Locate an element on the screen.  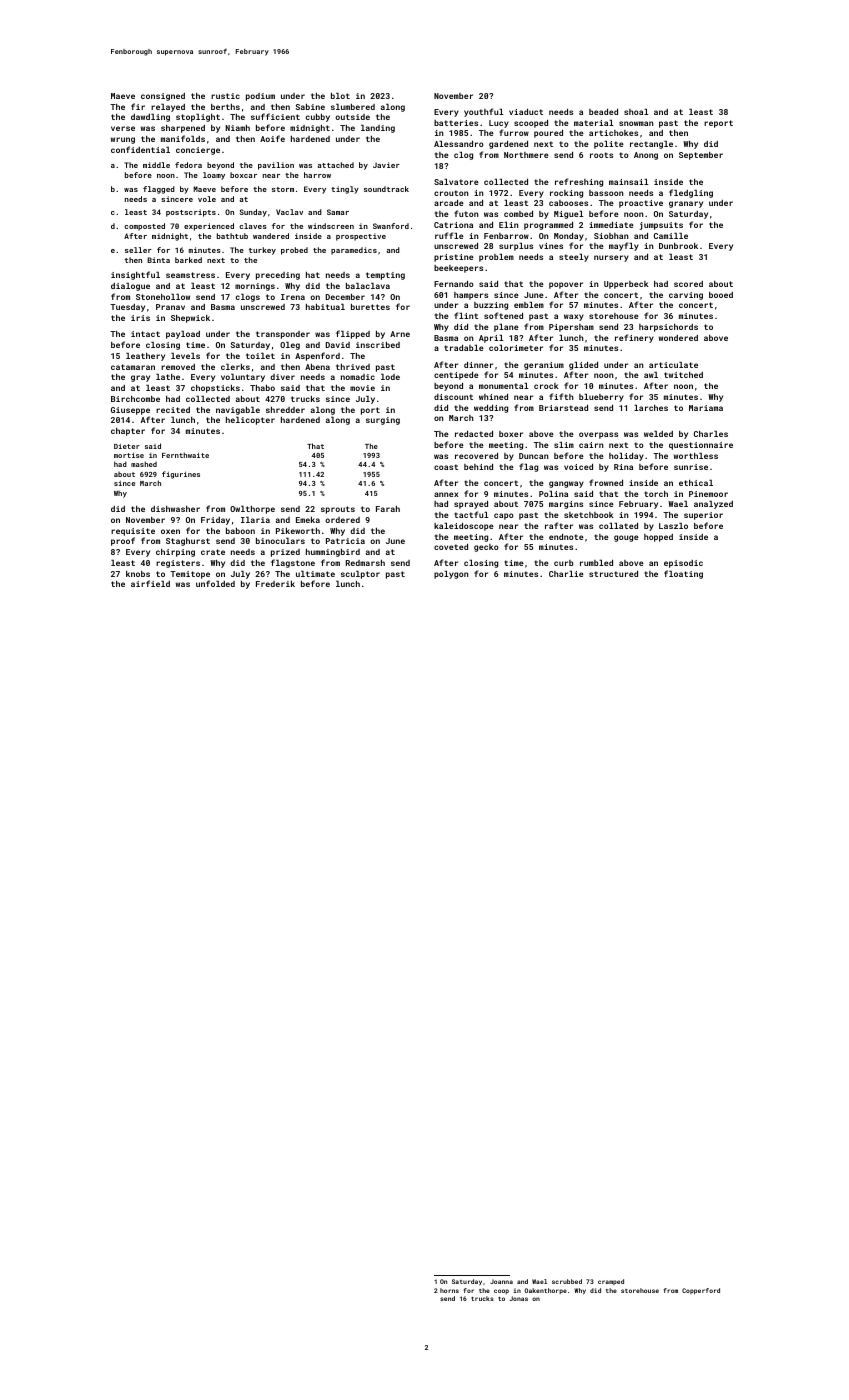
sculptor is located at coordinates (360, 575).
